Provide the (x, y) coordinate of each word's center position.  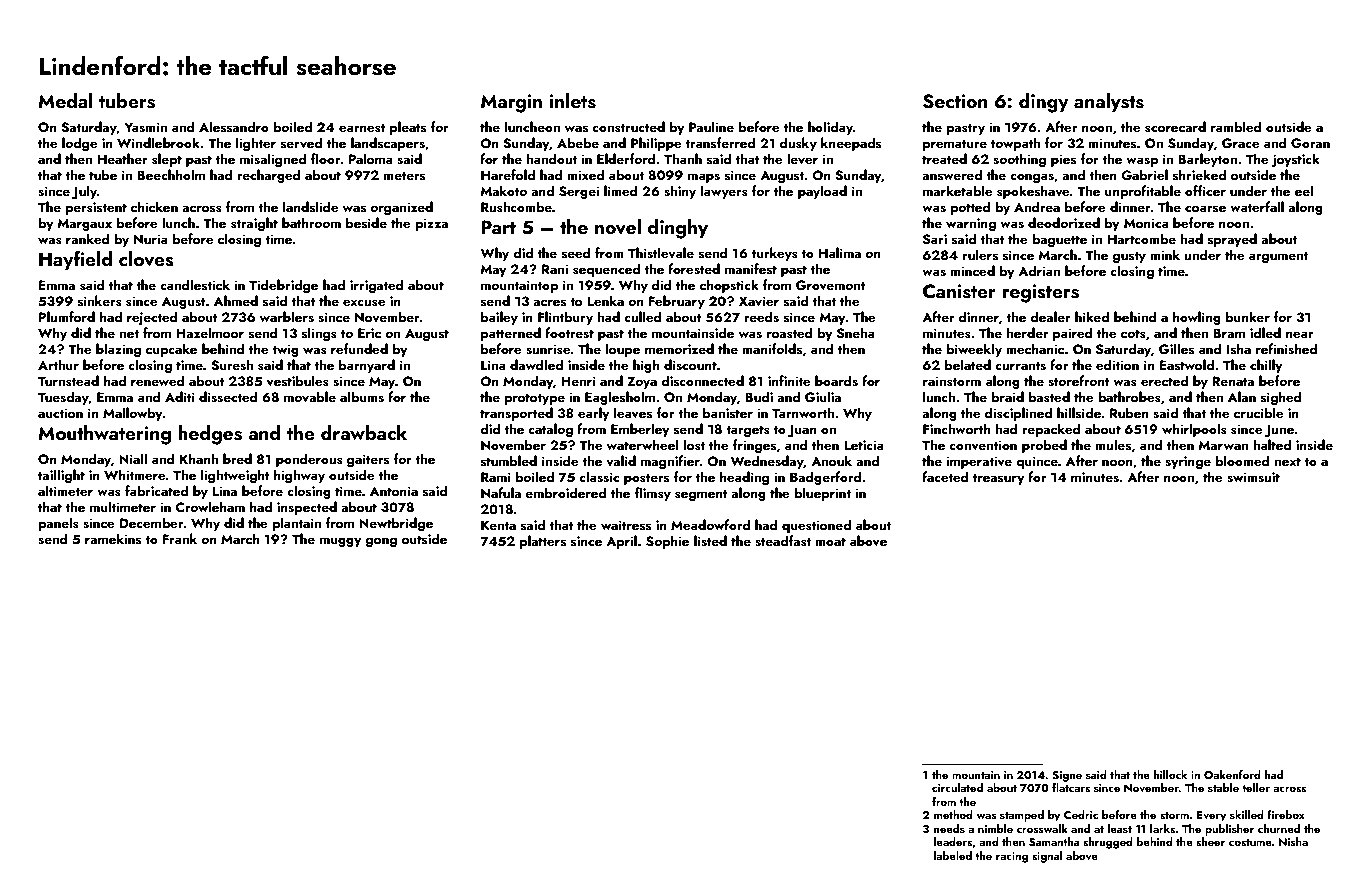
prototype (534, 399)
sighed (1281, 398)
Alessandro (234, 126)
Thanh (683, 158)
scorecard (1175, 126)
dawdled (536, 364)
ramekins (113, 538)
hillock (1170, 774)
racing (1012, 857)
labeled (953, 855)
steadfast (783, 540)
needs (949, 828)
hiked (1092, 316)
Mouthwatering (104, 435)
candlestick (195, 284)
